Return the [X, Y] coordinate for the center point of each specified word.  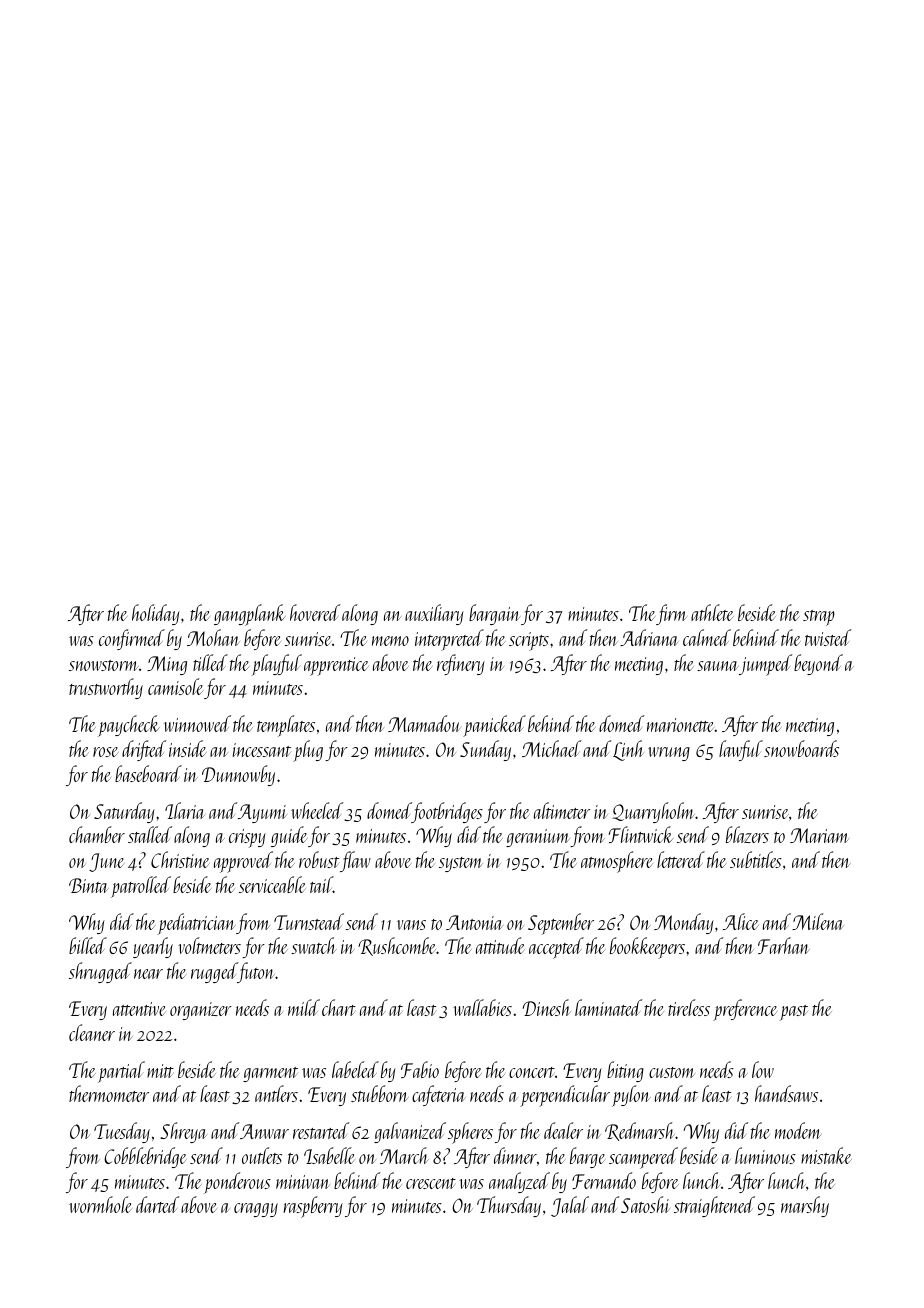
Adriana [649, 637]
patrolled [141, 887]
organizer [201, 1011]
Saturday [124, 812]
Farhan [784, 945]
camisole [175, 686]
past [794, 1013]
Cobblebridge [145, 1157]
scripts [529, 641]
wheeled [317, 810]
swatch [313, 945]
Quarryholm [653, 812]
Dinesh [546, 1007]
